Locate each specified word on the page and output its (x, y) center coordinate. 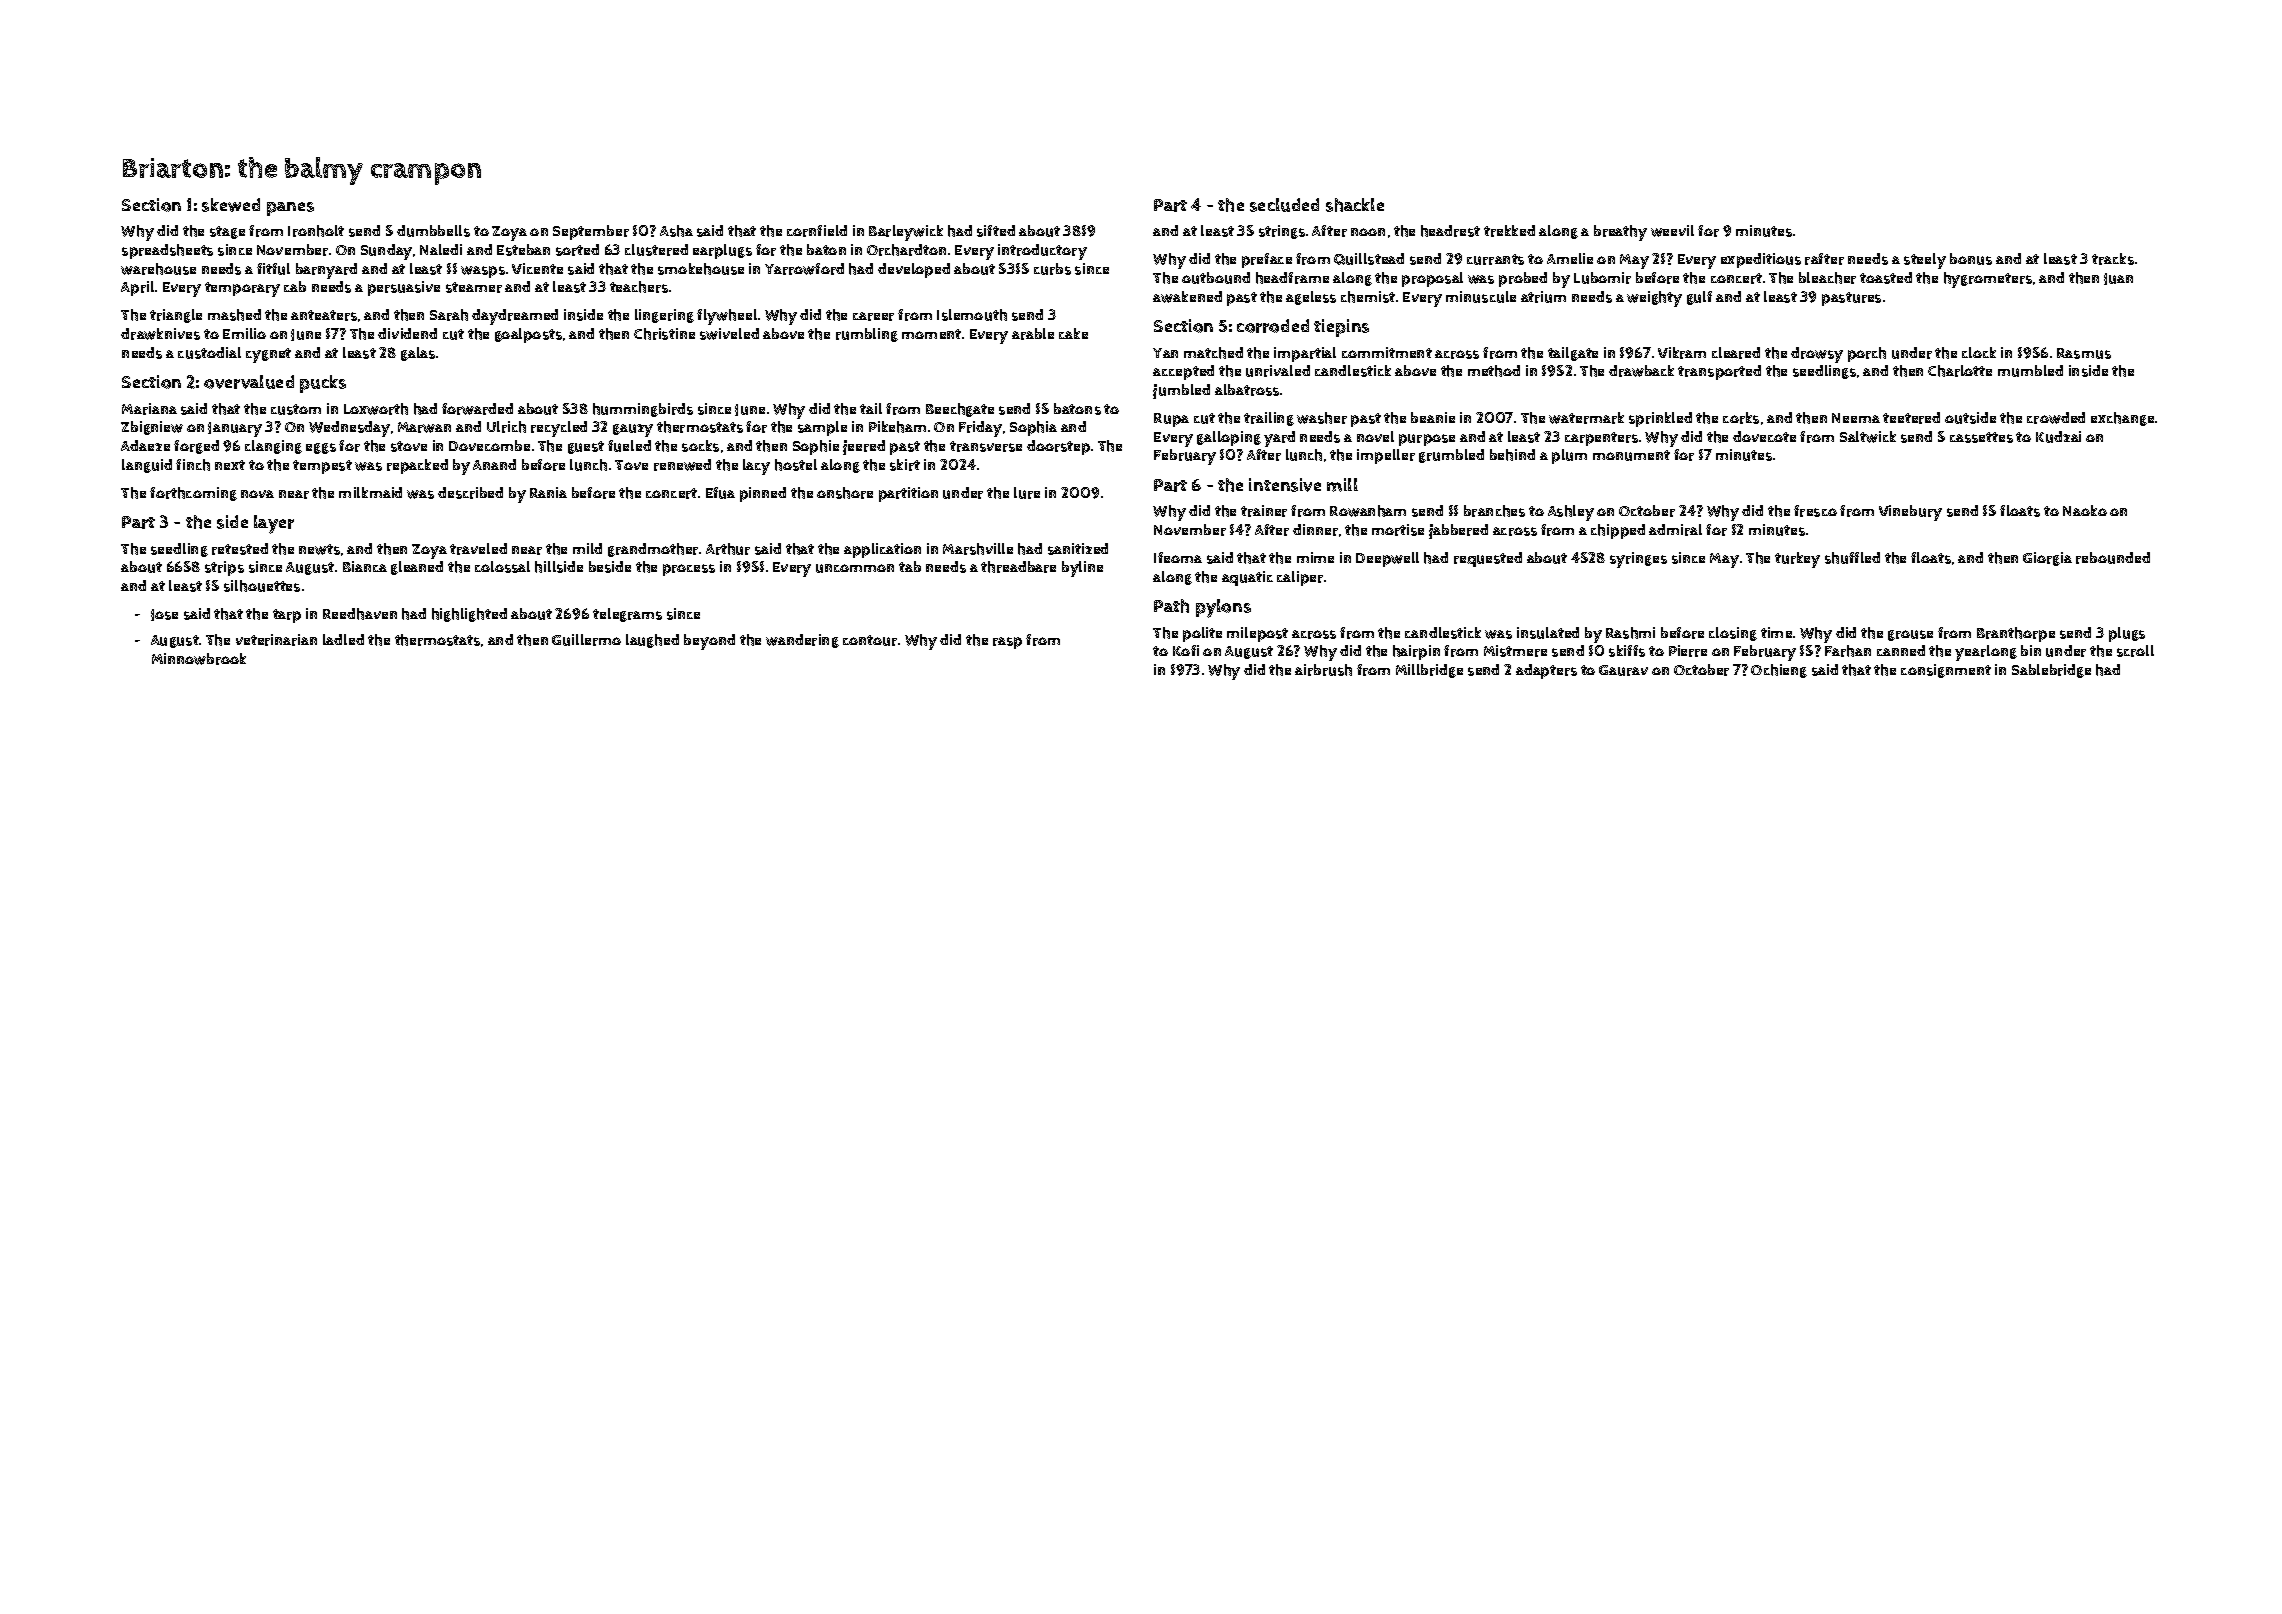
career (873, 316)
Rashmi (1630, 633)
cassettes (1981, 437)
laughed (652, 641)
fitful (273, 269)
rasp (1007, 643)
